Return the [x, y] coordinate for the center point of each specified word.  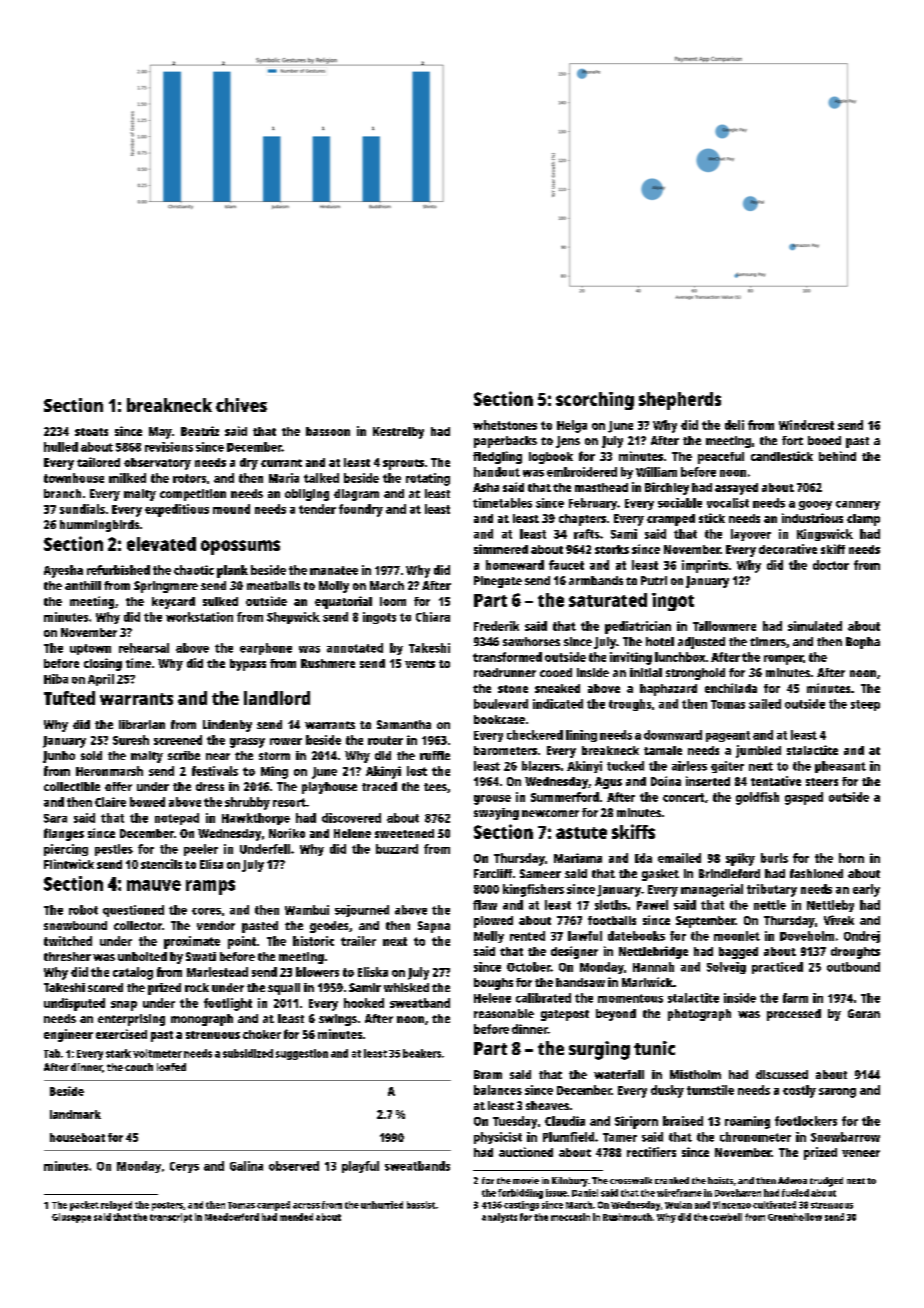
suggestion [302, 1054]
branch [62, 493]
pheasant [840, 767]
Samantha [404, 724]
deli [734, 425]
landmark [75, 1114]
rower [286, 741]
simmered [501, 549]
